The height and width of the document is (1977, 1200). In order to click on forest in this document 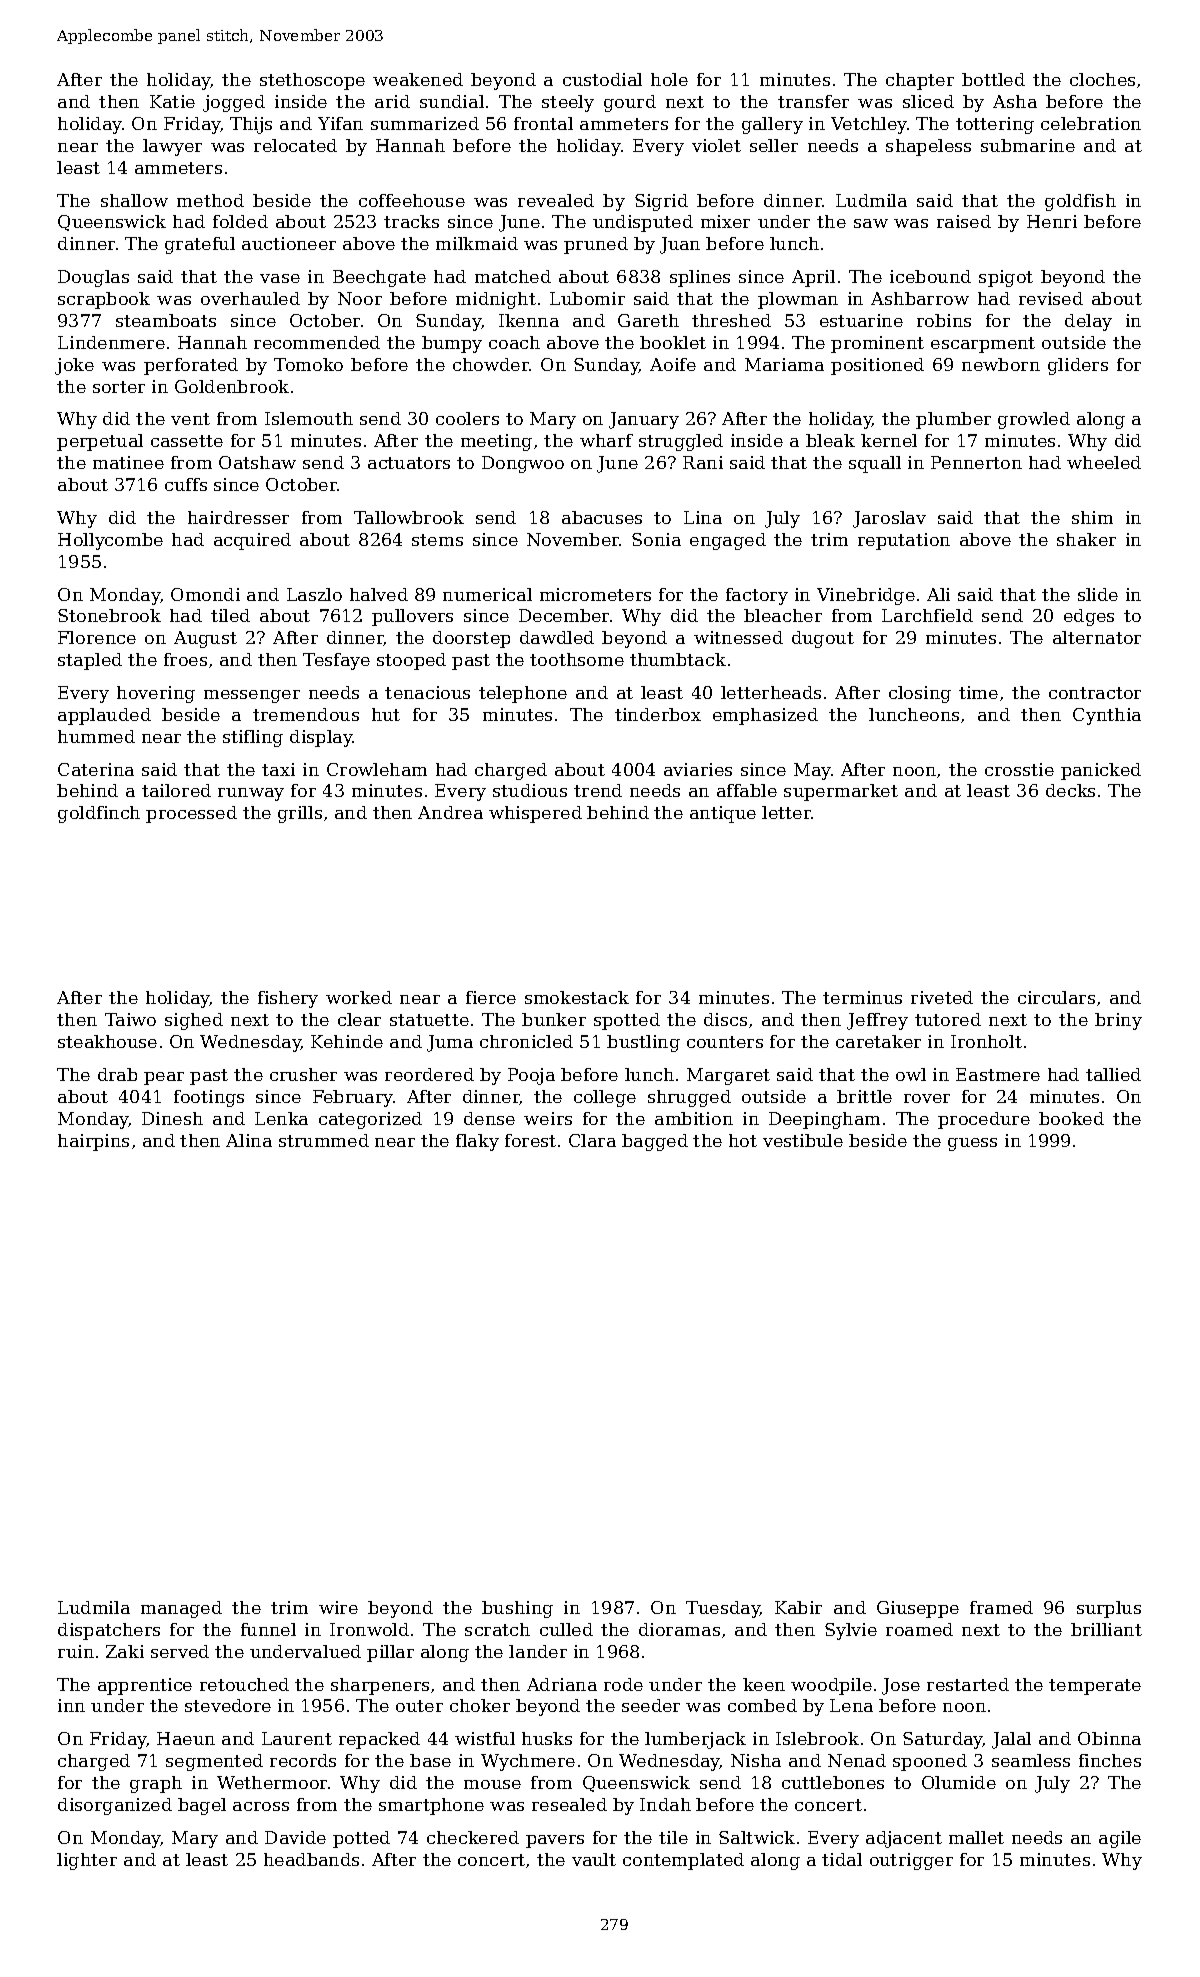, I will do `click(530, 1140)`.
